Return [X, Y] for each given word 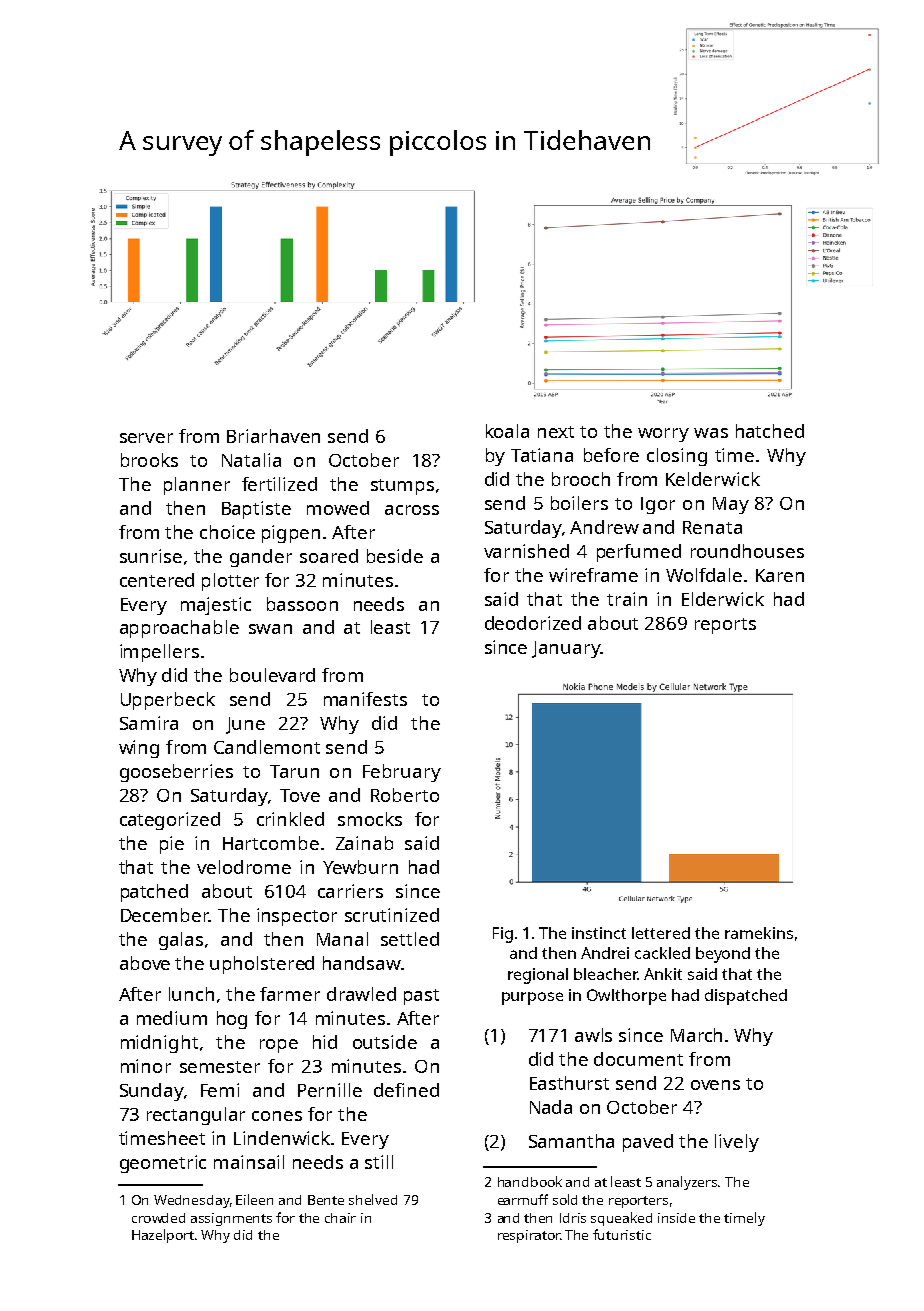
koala [507, 431]
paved [648, 1143]
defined [406, 1090]
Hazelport [163, 1236]
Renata [712, 527]
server [146, 438]
